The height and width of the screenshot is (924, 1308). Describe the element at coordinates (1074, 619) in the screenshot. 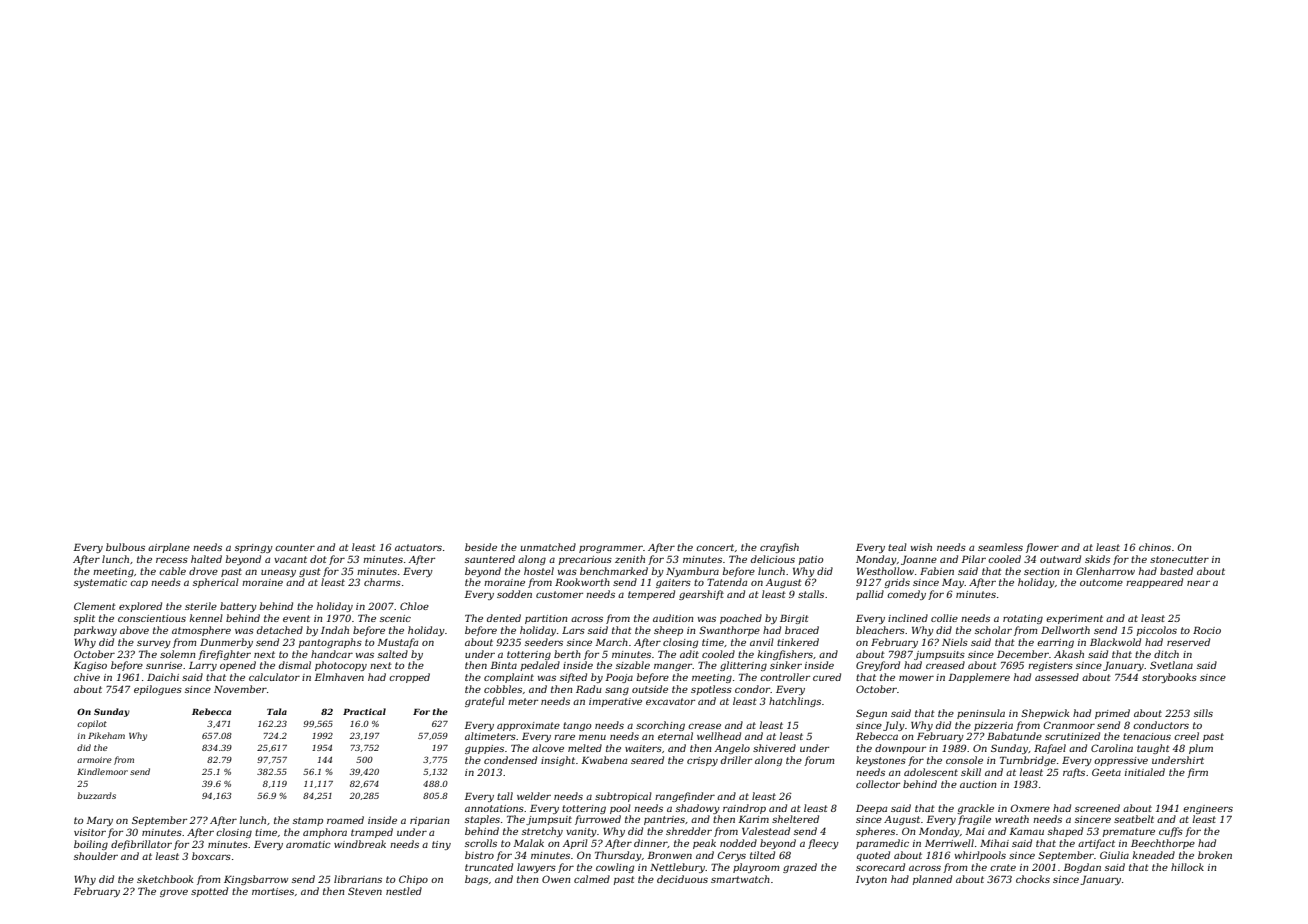

I see `experiment` at that location.
